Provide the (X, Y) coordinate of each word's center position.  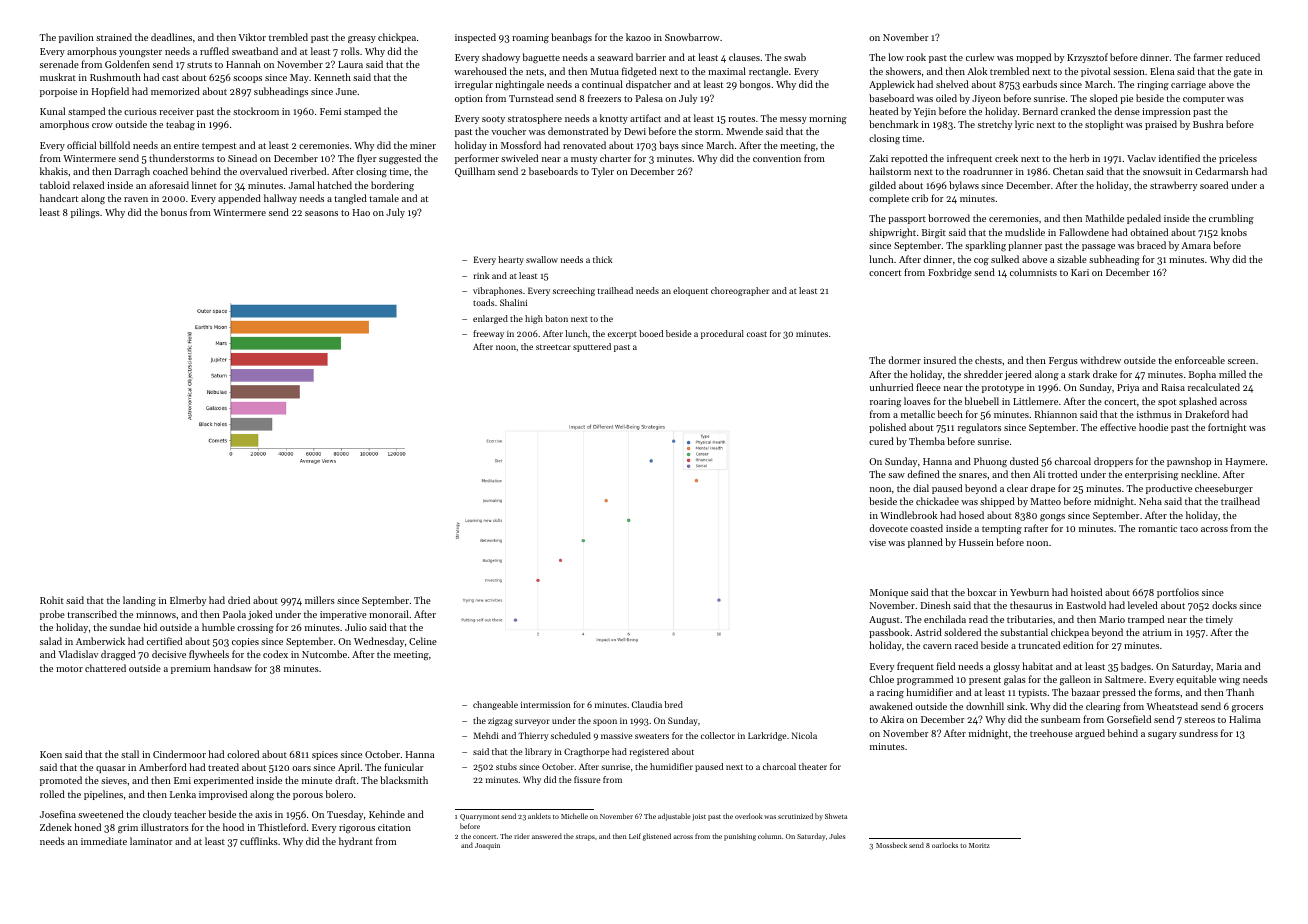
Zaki (878, 158)
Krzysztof (1087, 58)
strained (114, 37)
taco (1189, 529)
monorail (389, 614)
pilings (85, 213)
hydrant (356, 842)
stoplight (1104, 125)
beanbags (571, 38)
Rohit (52, 600)
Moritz (979, 845)
